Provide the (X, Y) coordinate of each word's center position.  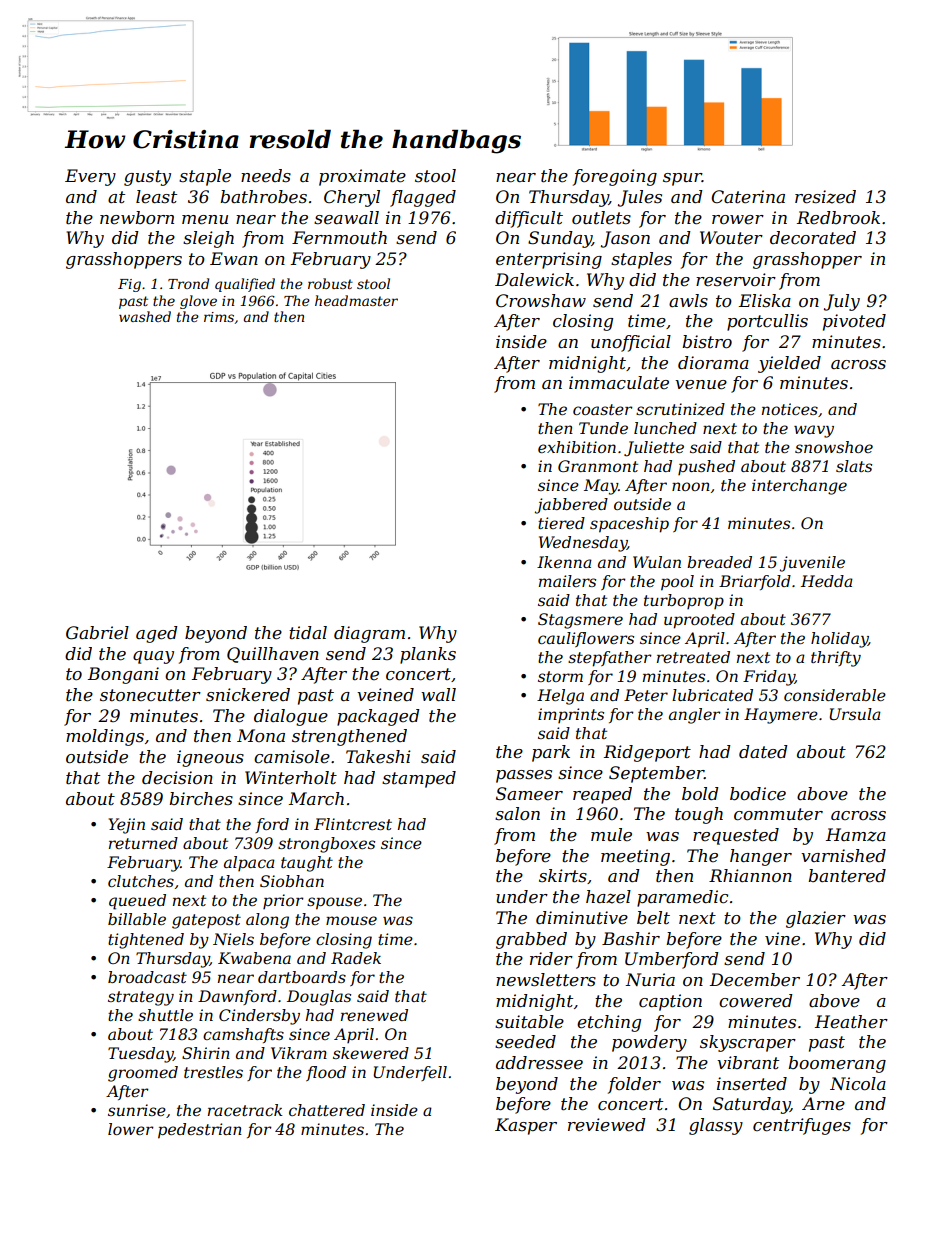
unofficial (631, 343)
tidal (308, 632)
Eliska (765, 300)
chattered (327, 1110)
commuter (778, 814)
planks (428, 655)
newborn (137, 218)
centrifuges (802, 1126)
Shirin (206, 1053)
